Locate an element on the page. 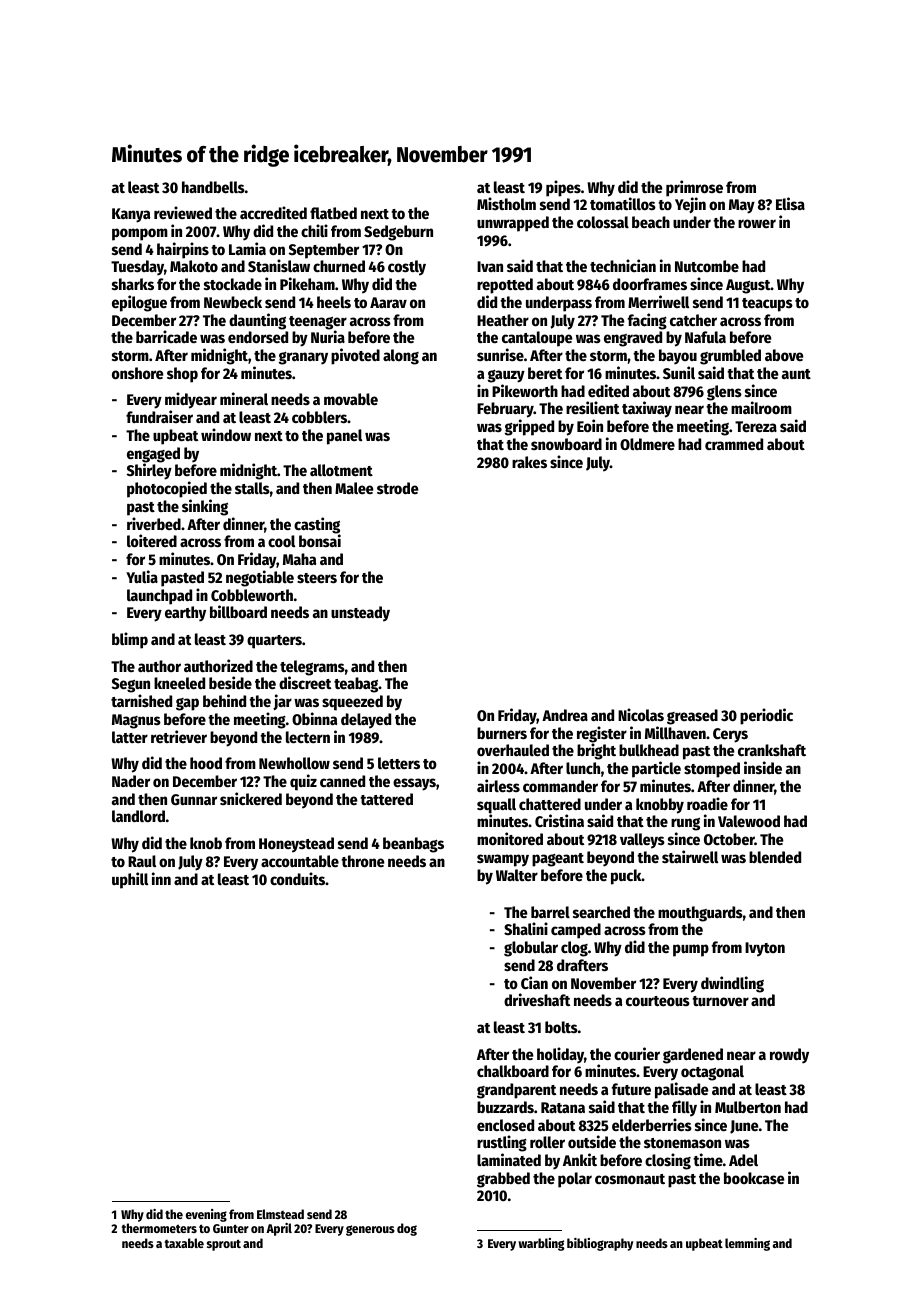  Adel is located at coordinates (743, 1160).
